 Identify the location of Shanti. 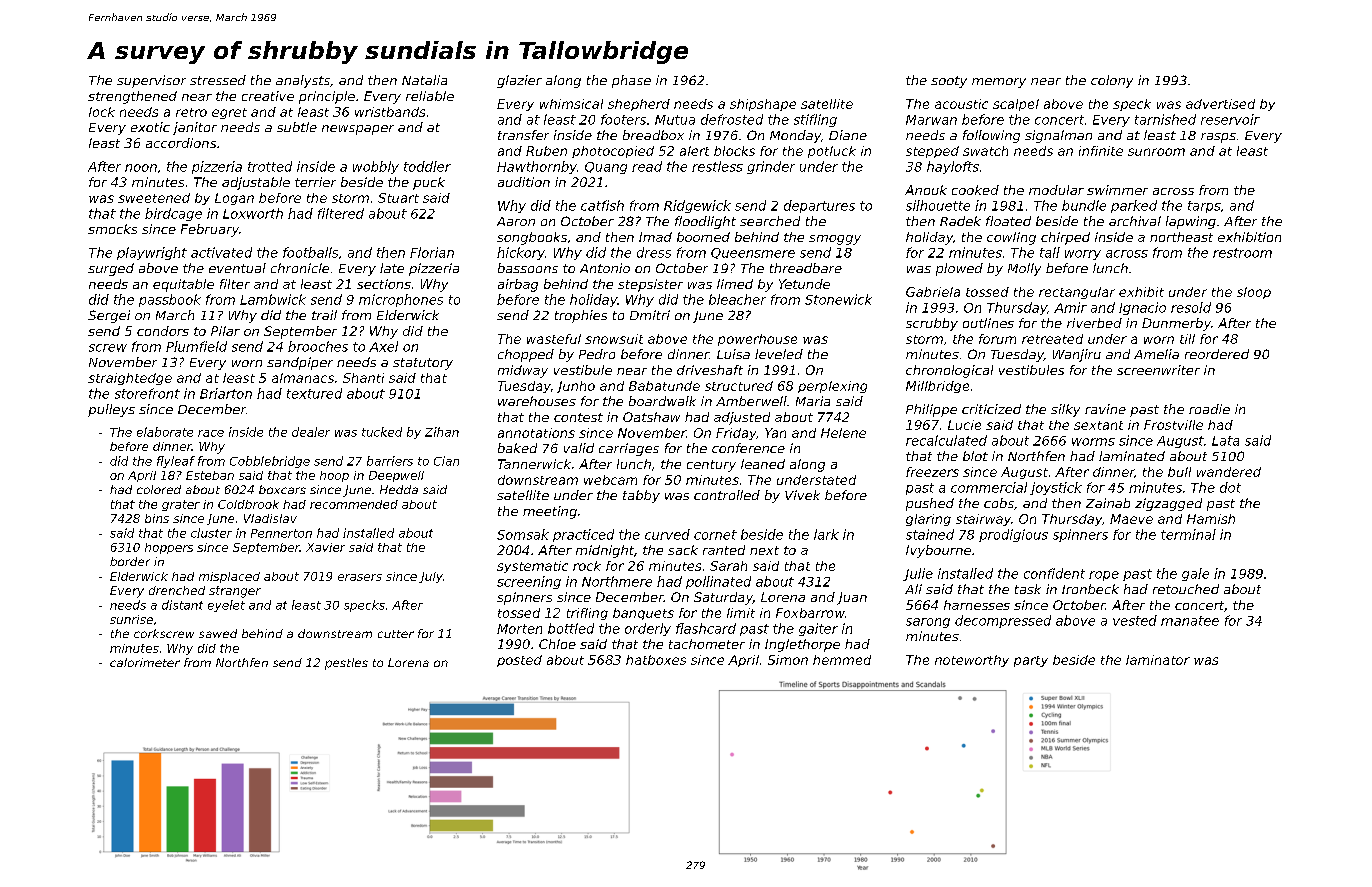
(363, 378).
